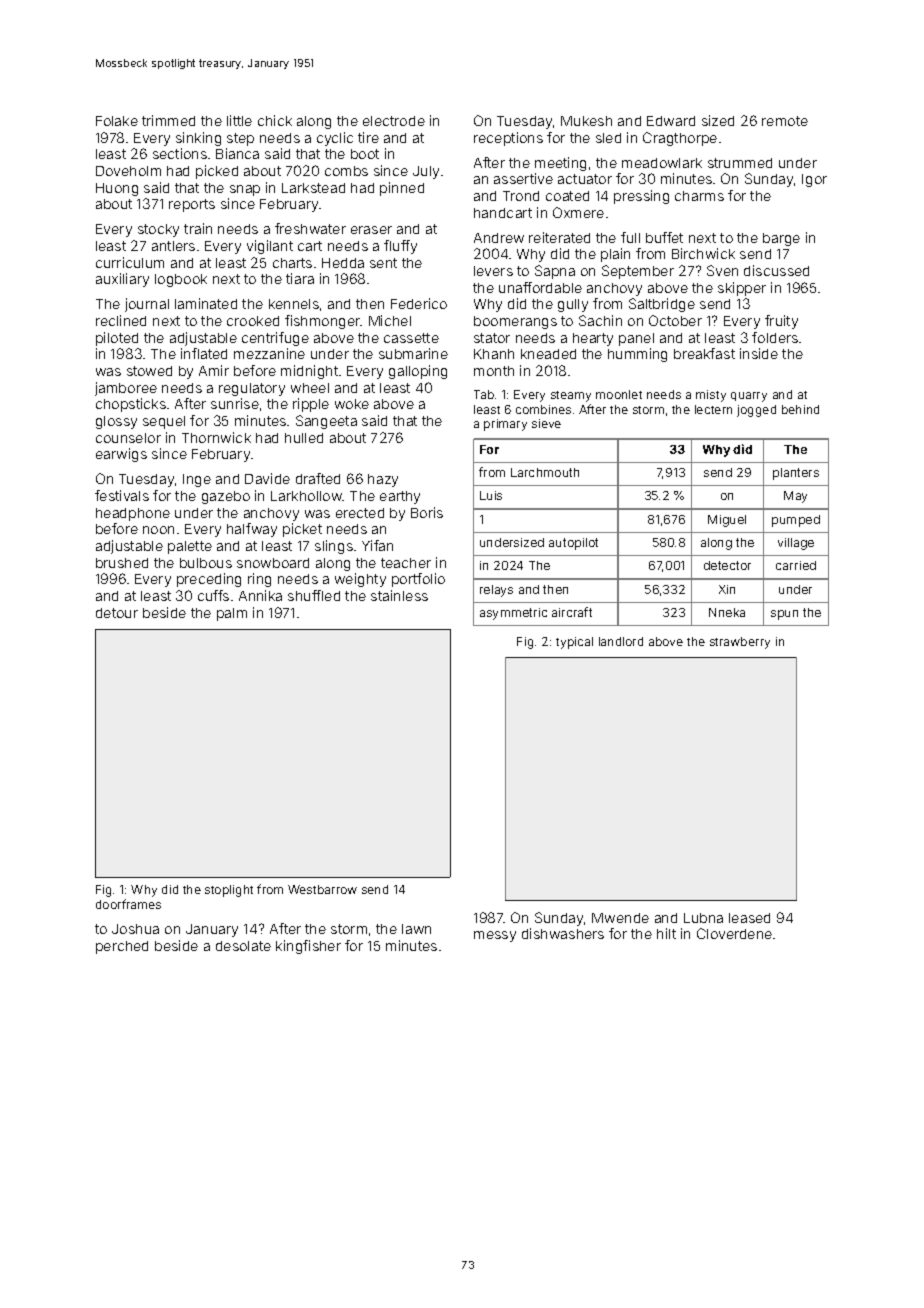 This screenshot has width=924, height=1308. Describe the element at coordinates (418, 580) in the screenshot. I see `portfolio` at that location.
